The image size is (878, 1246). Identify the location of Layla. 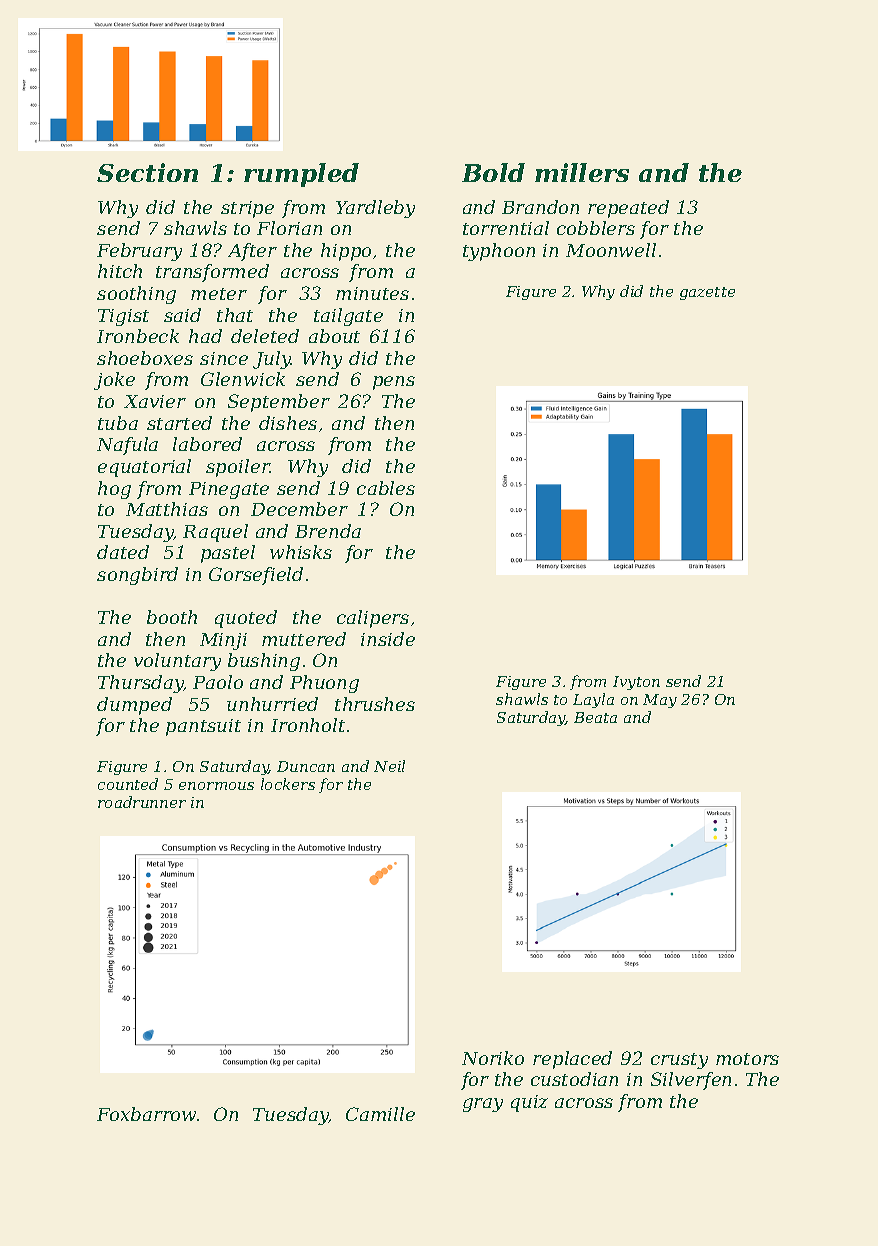
(593, 700).
